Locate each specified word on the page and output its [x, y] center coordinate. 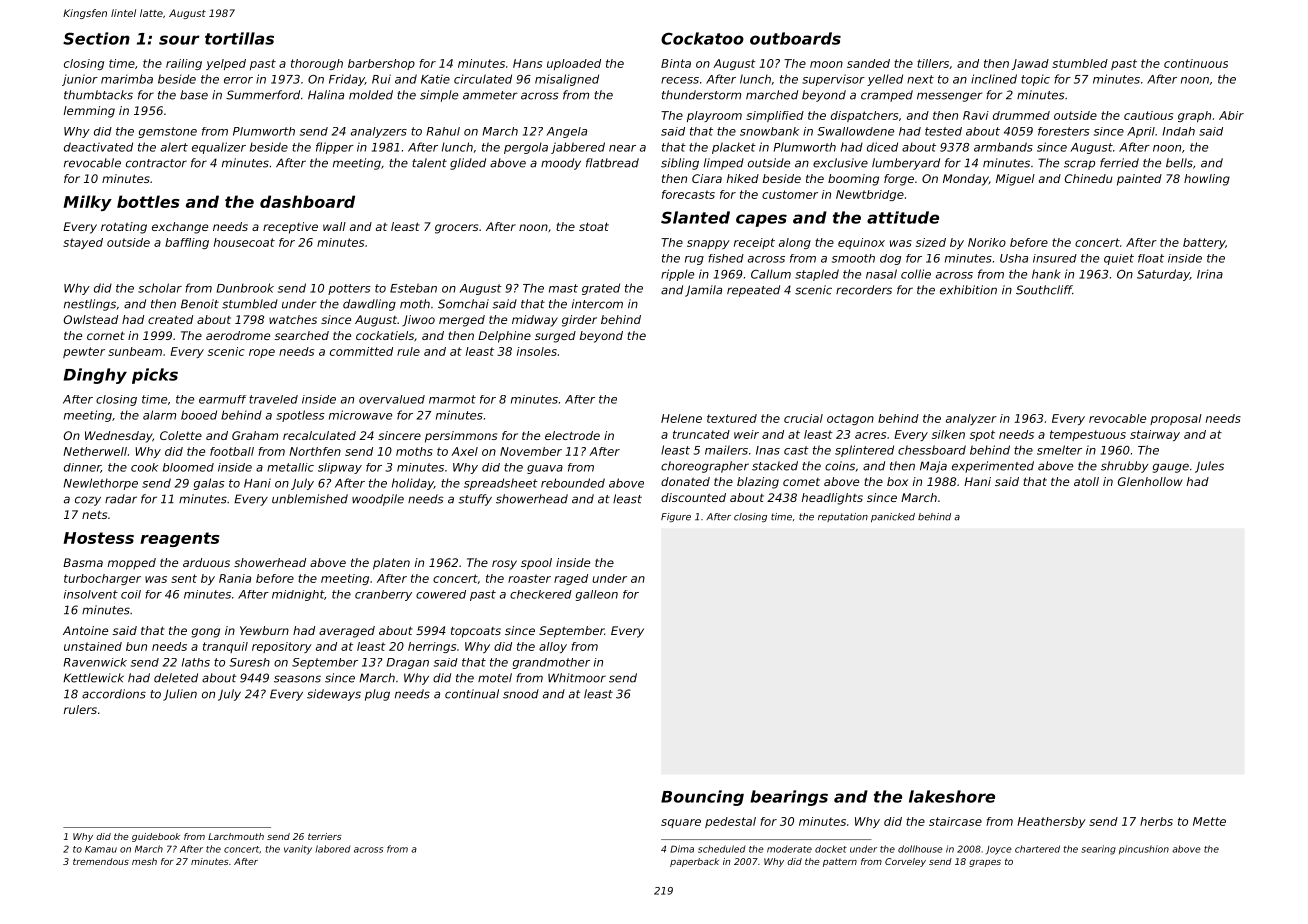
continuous [1196, 63]
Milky [87, 203]
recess [680, 80]
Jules [1209, 467]
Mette [1209, 821]
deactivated [98, 147]
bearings [789, 798]
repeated [753, 291]
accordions [114, 694]
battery [1204, 243]
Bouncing [702, 798]
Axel [464, 451]
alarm [159, 415]
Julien [180, 695]
